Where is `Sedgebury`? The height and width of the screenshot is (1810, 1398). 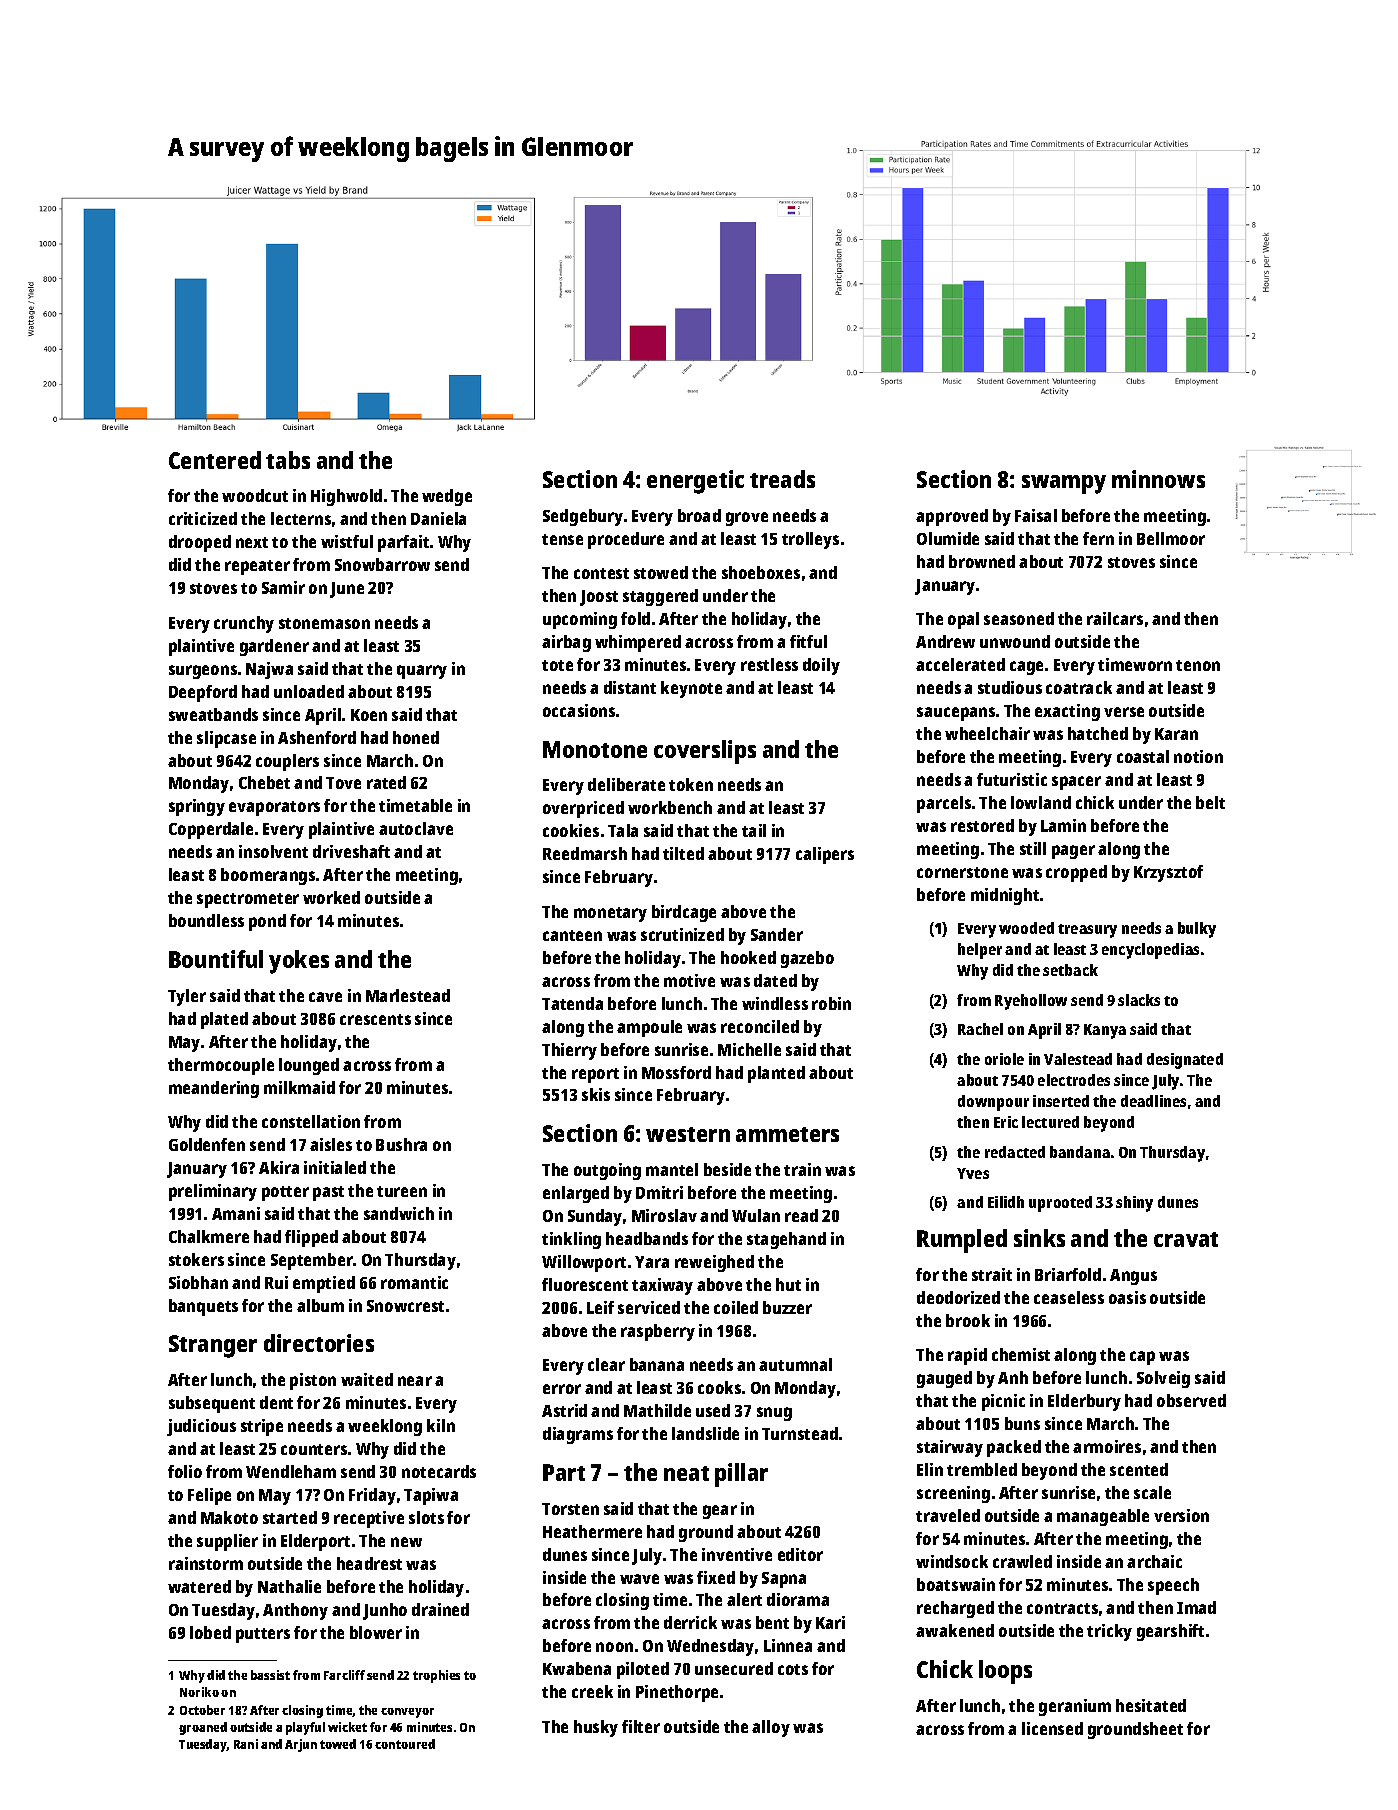 Sedgebury is located at coordinates (583, 517).
